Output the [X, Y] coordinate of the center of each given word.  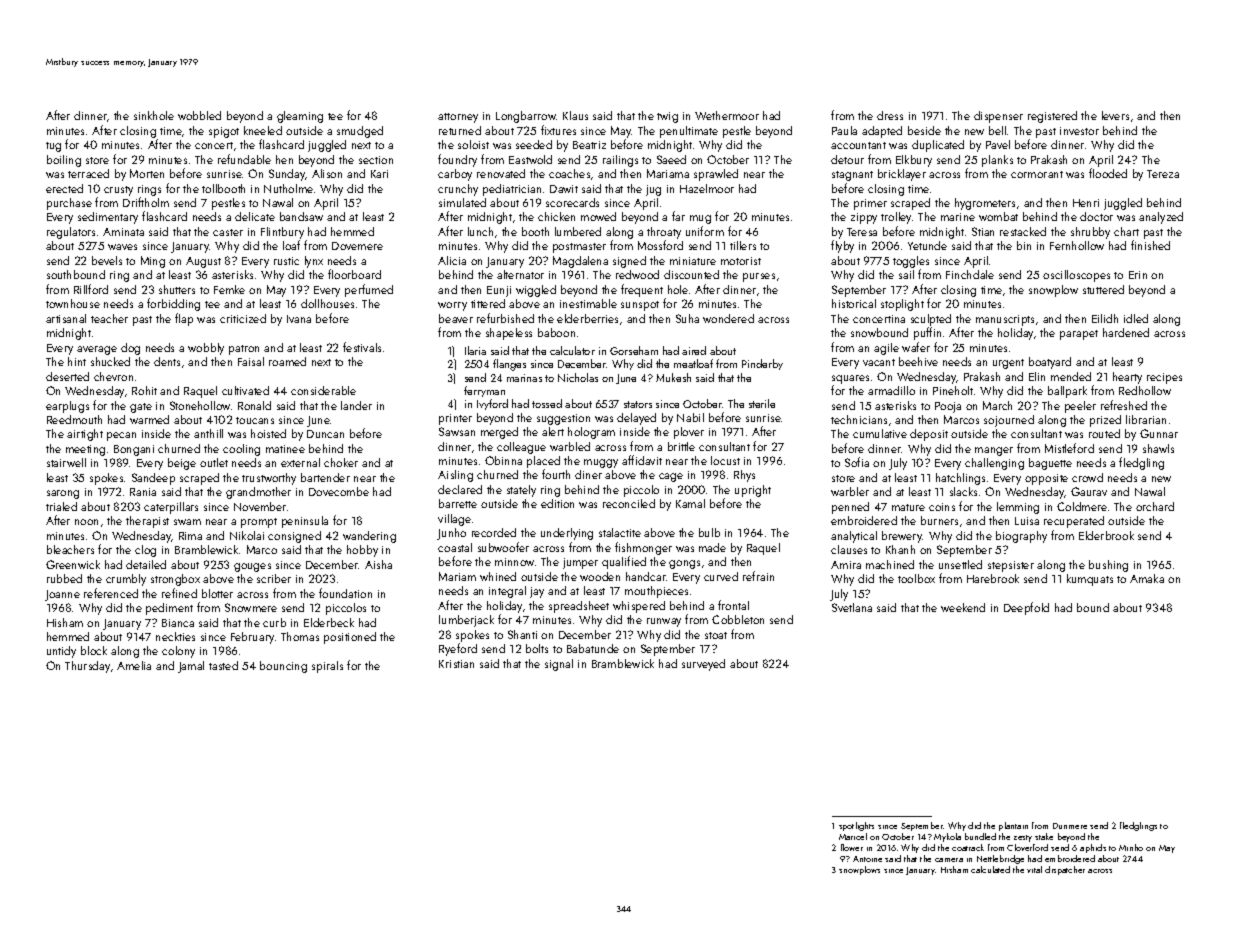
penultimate [689, 132]
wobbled [199, 115]
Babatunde [593, 648]
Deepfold [1026, 608]
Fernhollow [1077, 245]
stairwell [66, 462]
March [997, 405]
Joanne [62, 595]
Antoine [867, 859]
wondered [728, 318]
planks [997, 161]
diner [588, 474]
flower [852, 847]
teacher [109, 318]
